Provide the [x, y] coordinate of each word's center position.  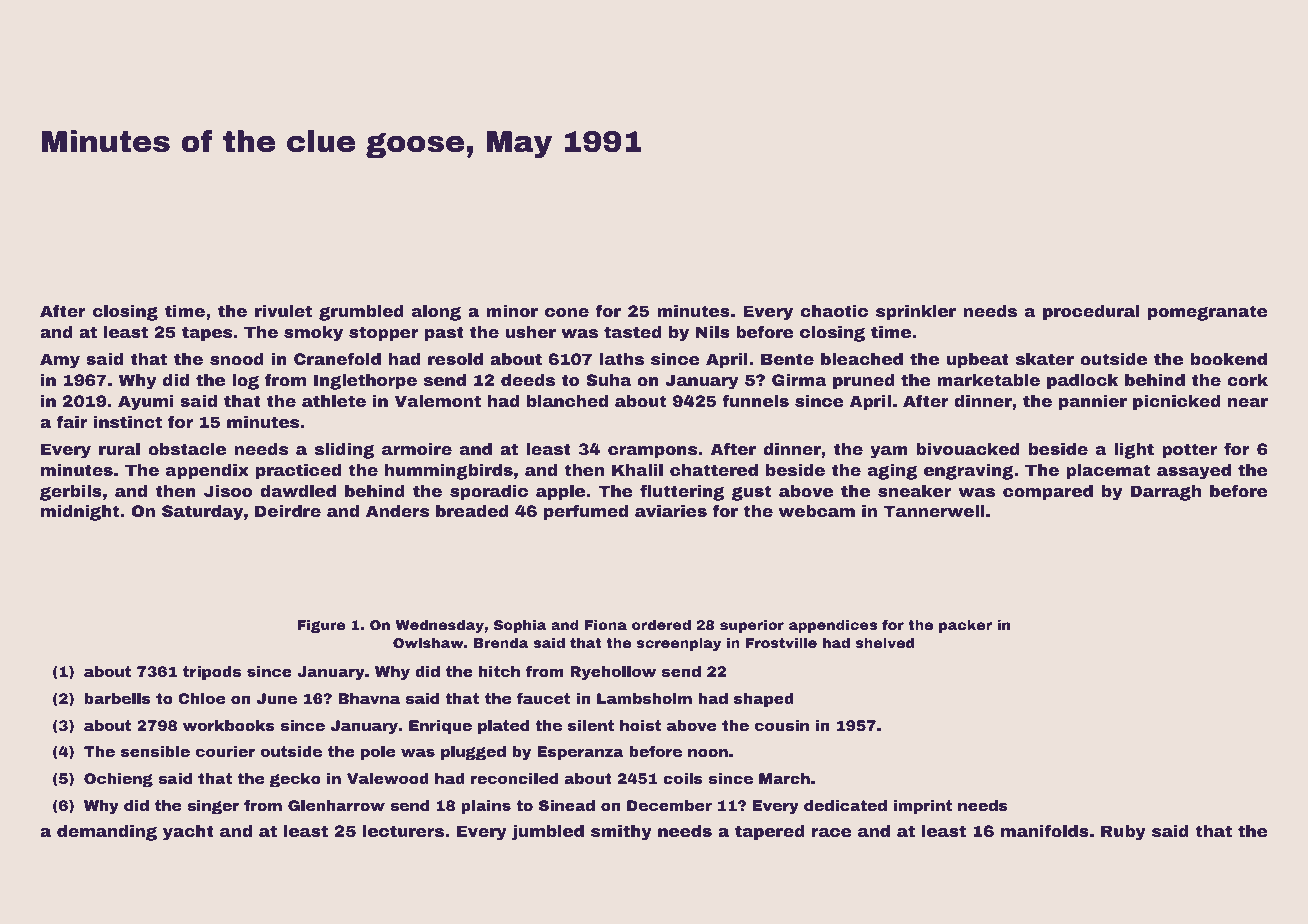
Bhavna [369, 698]
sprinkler [916, 313]
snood [237, 359]
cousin [782, 725]
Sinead [567, 805]
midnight [80, 513]
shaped [764, 700]
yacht [188, 833]
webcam [816, 511]
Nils [713, 332]
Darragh [1166, 493]
